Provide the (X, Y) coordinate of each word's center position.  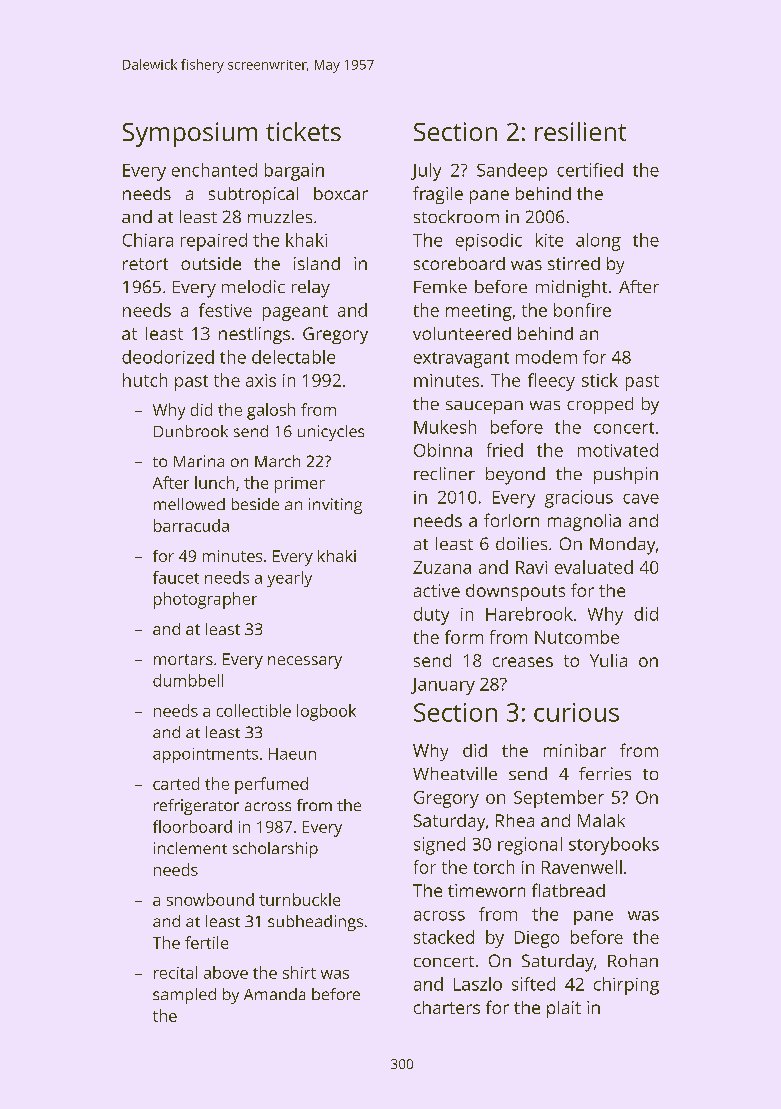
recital (175, 972)
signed (439, 846)
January (443, 686)
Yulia (608, 660)
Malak (601, 820)
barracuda (191, 525)
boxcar (341, 193)
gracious (579, 499)
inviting (335, 506)
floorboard (192, 826)
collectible (254, 710)
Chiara (148, 240)
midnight (571, 289)
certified (590, 170)
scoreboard (459, 263)
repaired (214, 242)
